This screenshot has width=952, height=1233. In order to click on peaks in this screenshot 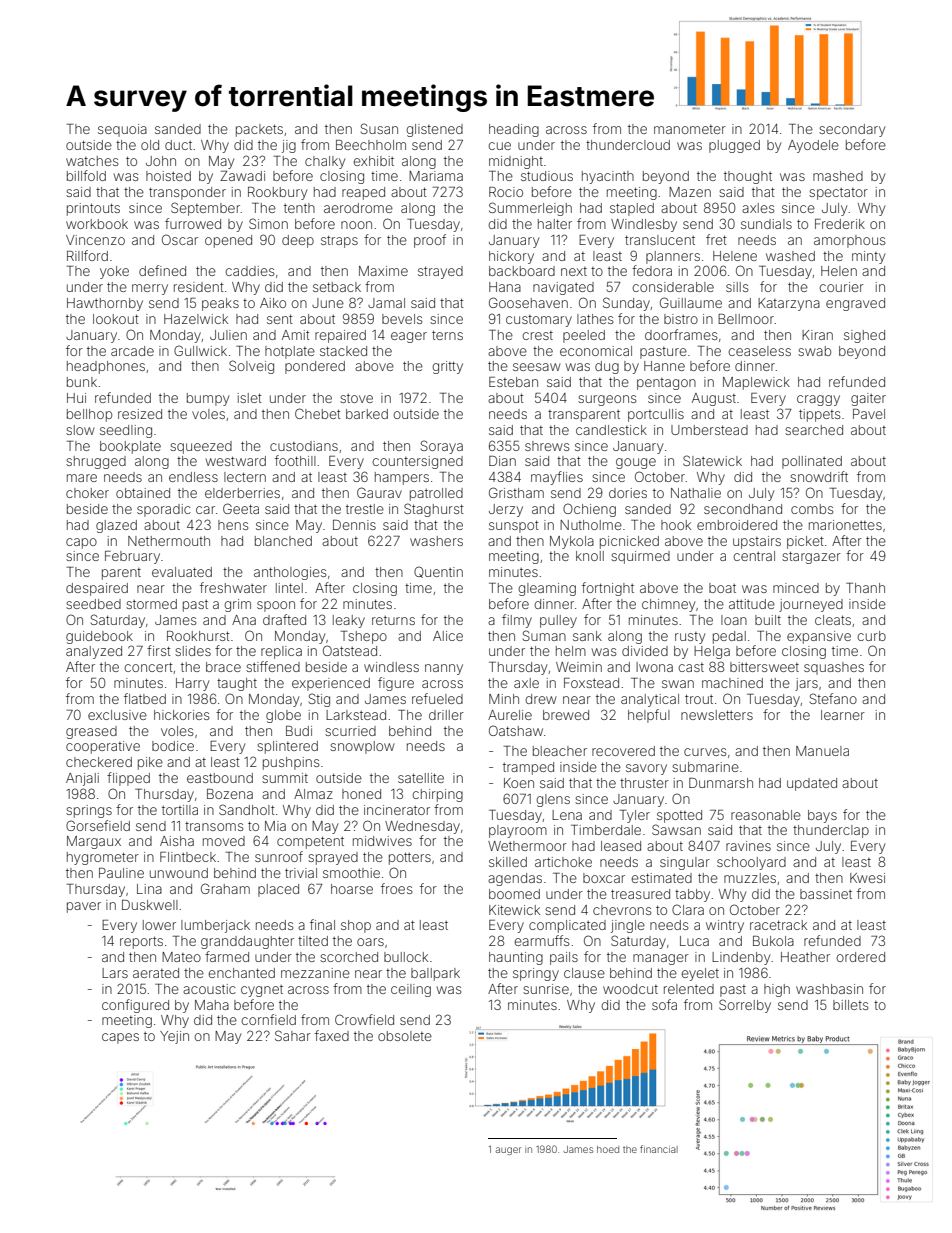, I will do `click(220, 304)`.
